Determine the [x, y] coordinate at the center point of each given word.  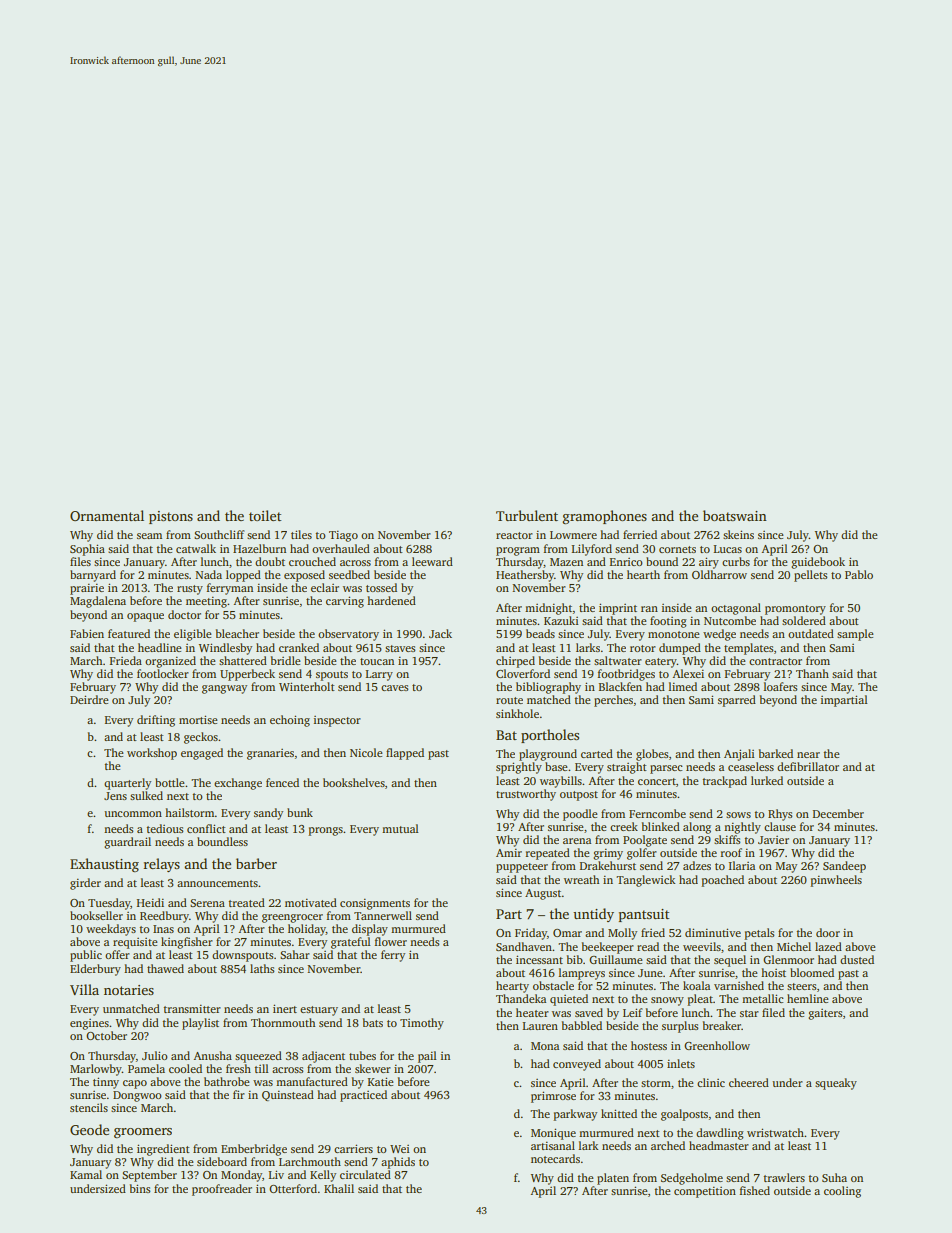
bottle [170, 782]
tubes [362, 1055]
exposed [304, 576]
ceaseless [751, 766]
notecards [555, 1158]
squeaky [836, 1084]
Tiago [343, 536]
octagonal [736, 609]
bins [140, 1188]
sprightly [519, 768]
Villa [84, 989]
